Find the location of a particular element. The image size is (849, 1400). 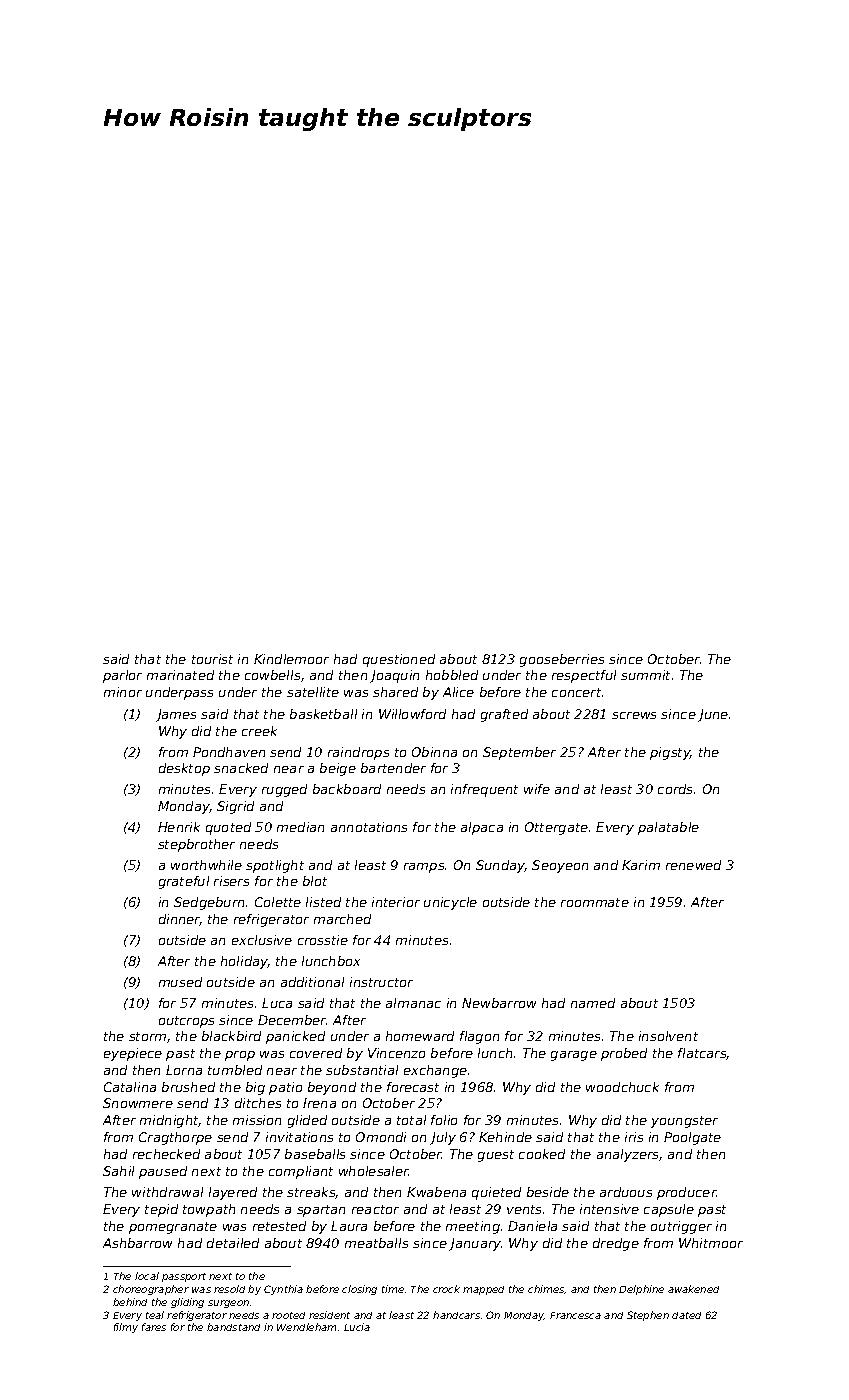

Henrik is located at coordinates (179, 827).
